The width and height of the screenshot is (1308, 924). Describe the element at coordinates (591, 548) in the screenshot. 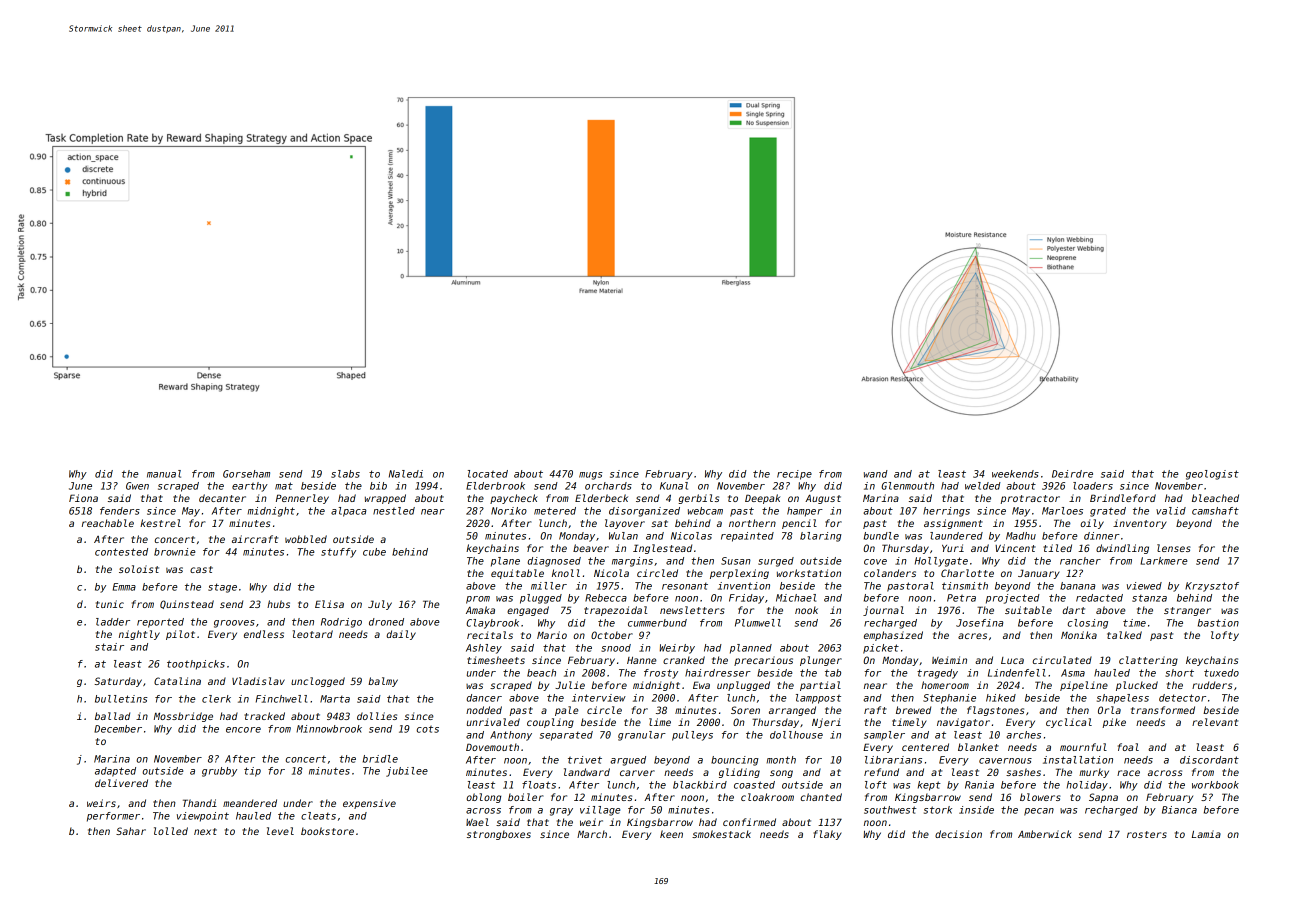

I see `beaver` at that location.
